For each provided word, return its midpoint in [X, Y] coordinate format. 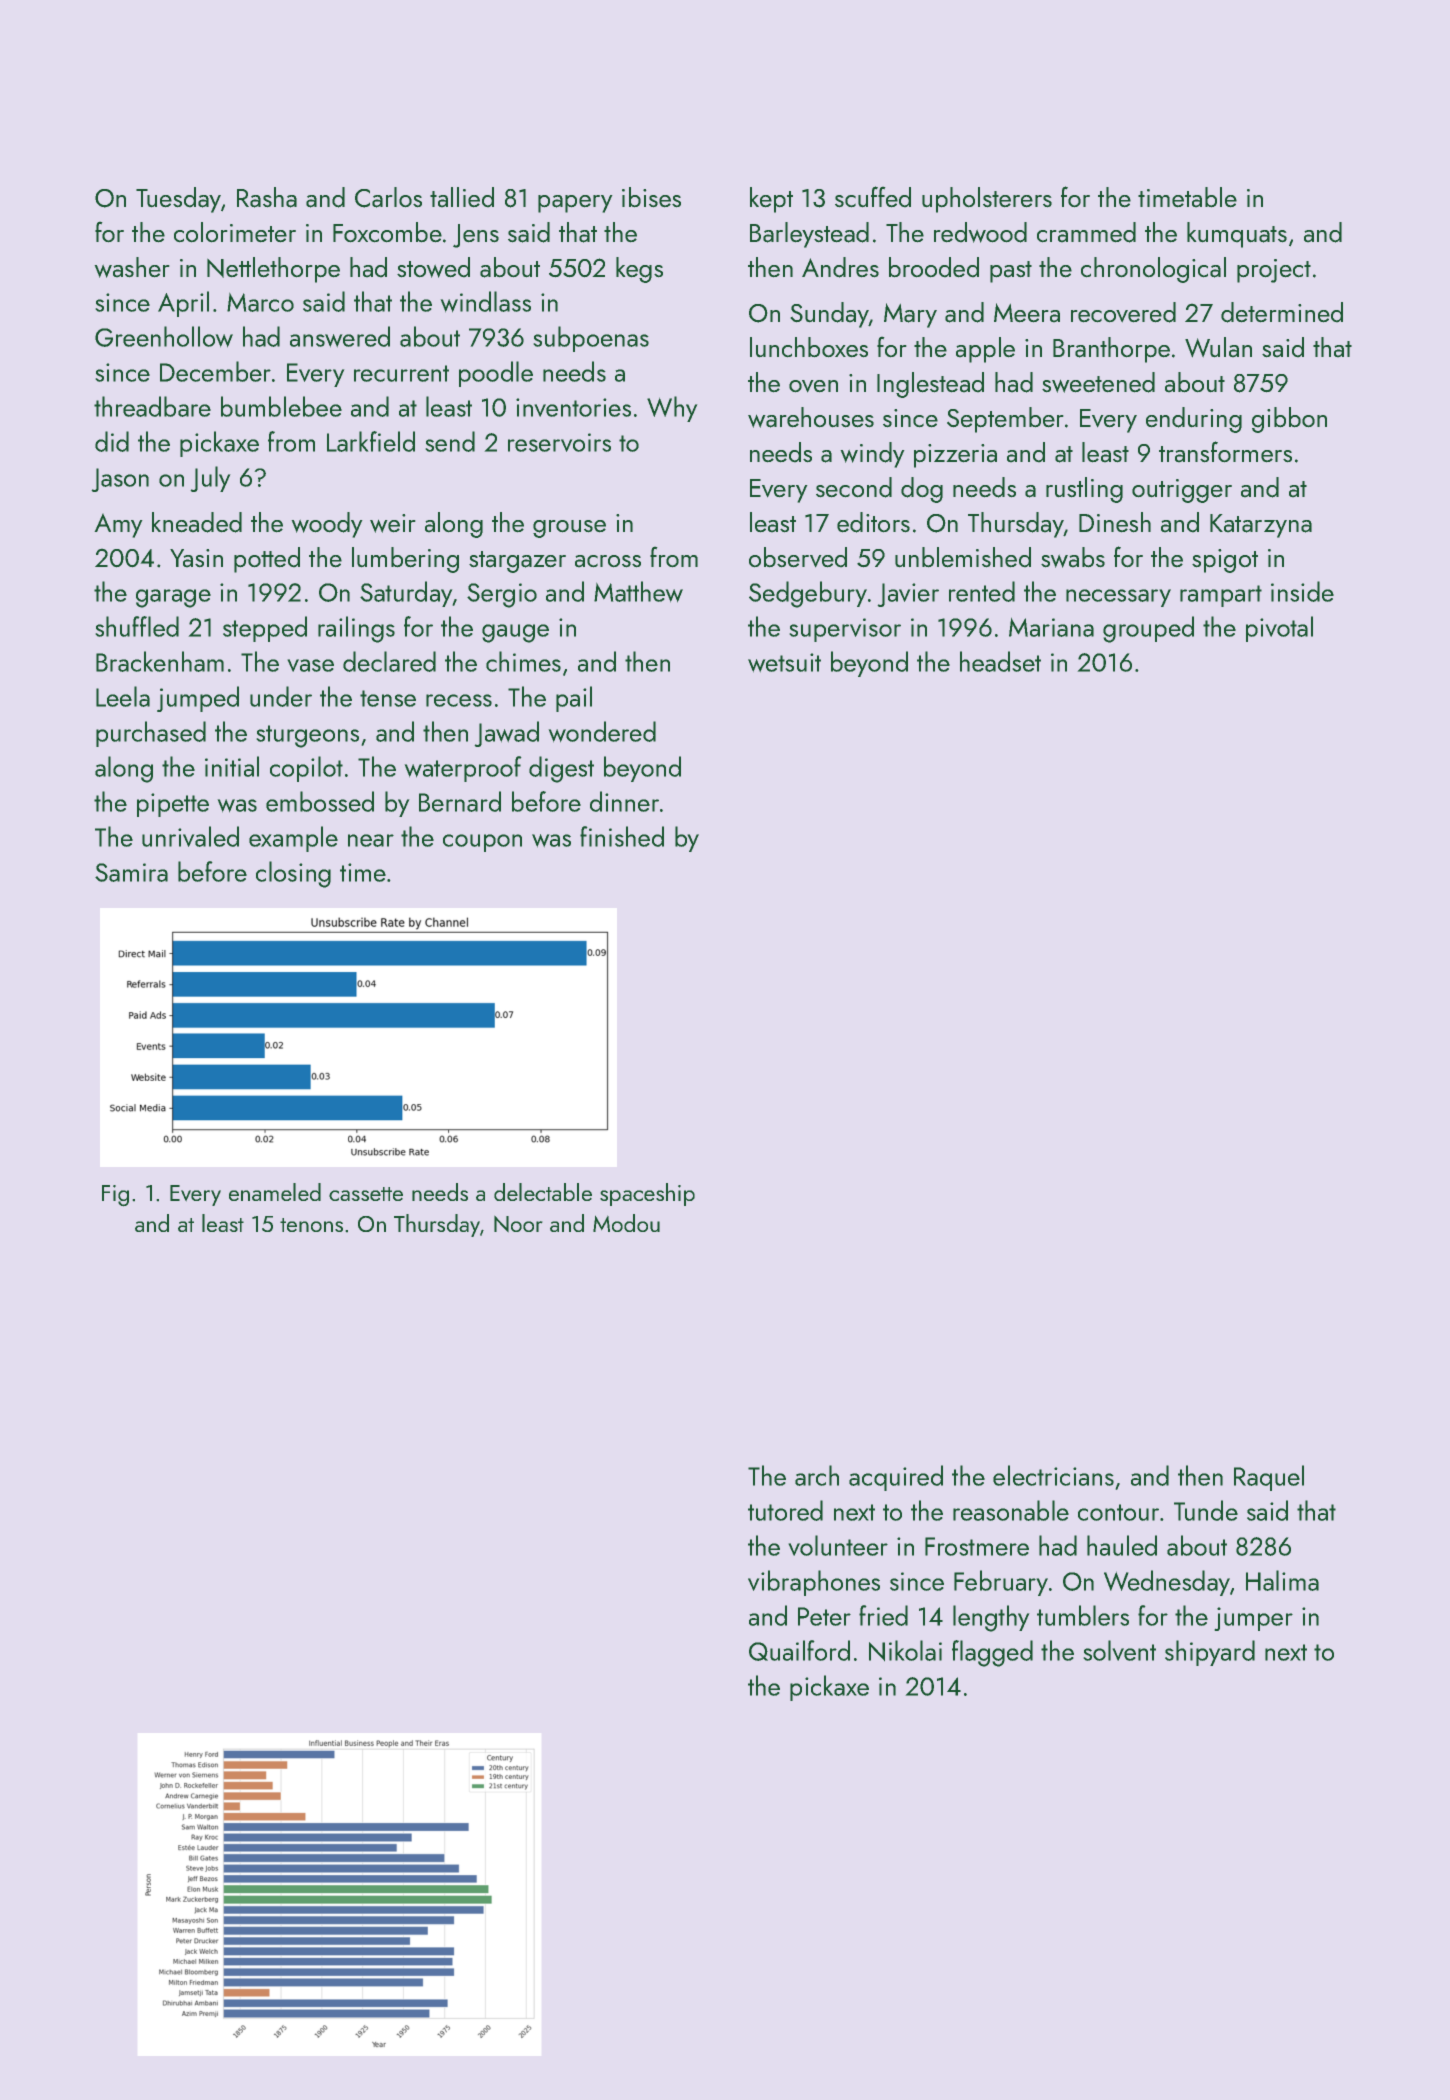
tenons [311, 1225]
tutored [785, 1510]
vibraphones [814, 1583]
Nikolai [905, 1650]
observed [798, 557]
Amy [118, 526]
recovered [1123, 312]
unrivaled [190, 836]
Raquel [1269, 1478]
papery [575, 204]
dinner [624, 801]
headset [1000, 661]
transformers [1225, 451]
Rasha [267, 197]
